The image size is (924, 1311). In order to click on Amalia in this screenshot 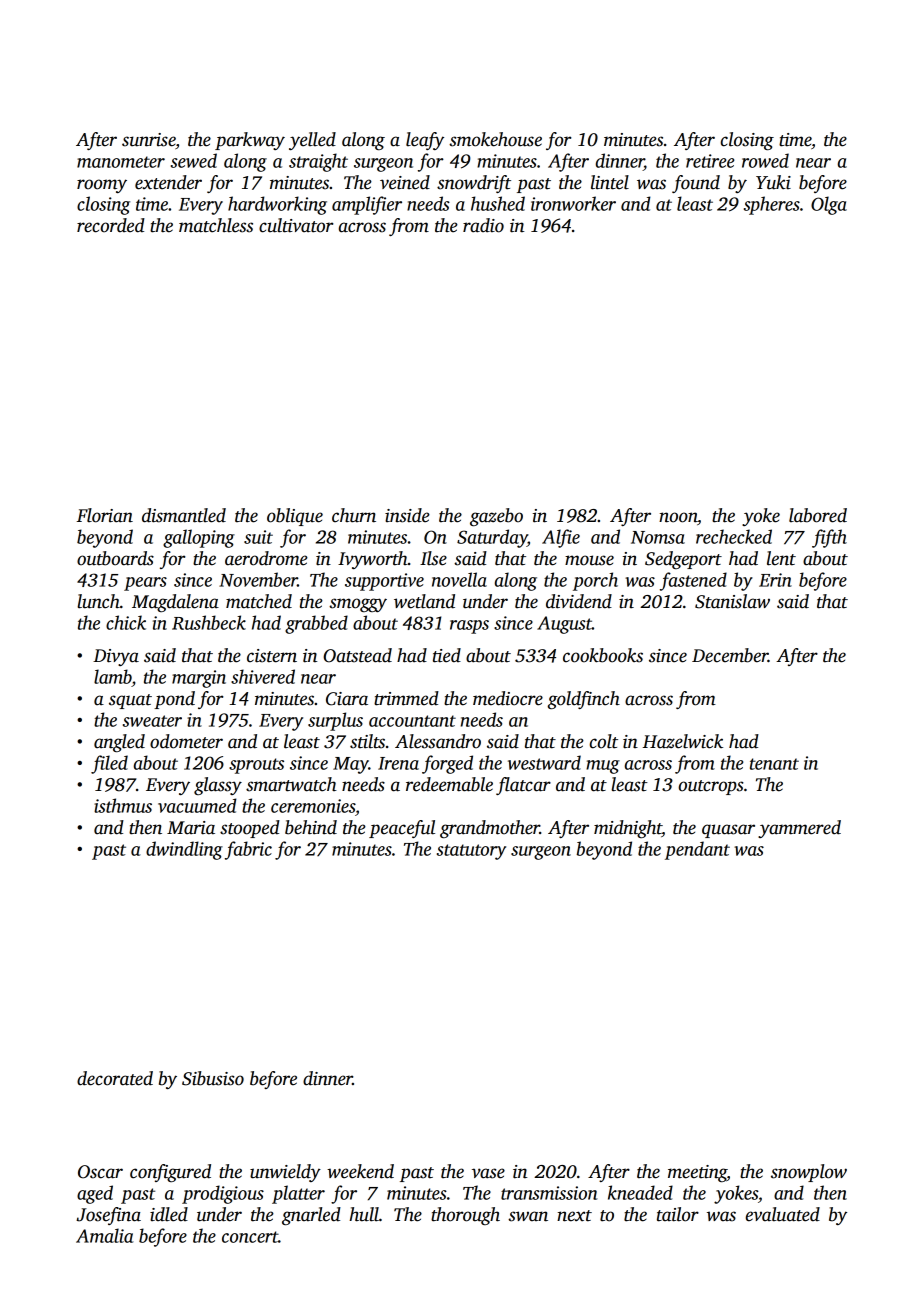, I will do `click(105, 1235)`.
